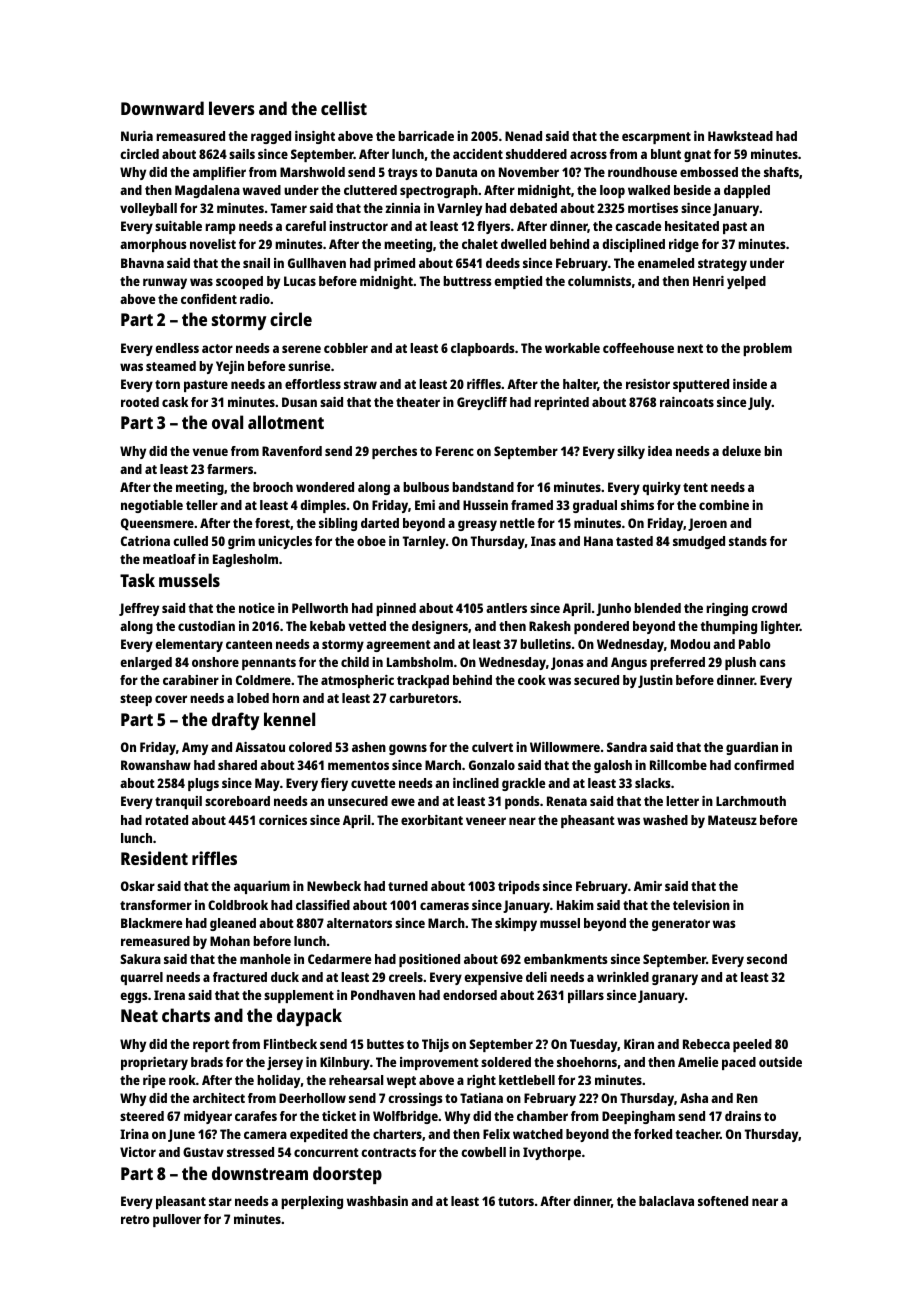 Image resolution: width=924 pixels, height=1308 pixels. What do you see at coordinates (257, 608) in the screenshot?
I see `notice` at bounding box center [257, 608].
